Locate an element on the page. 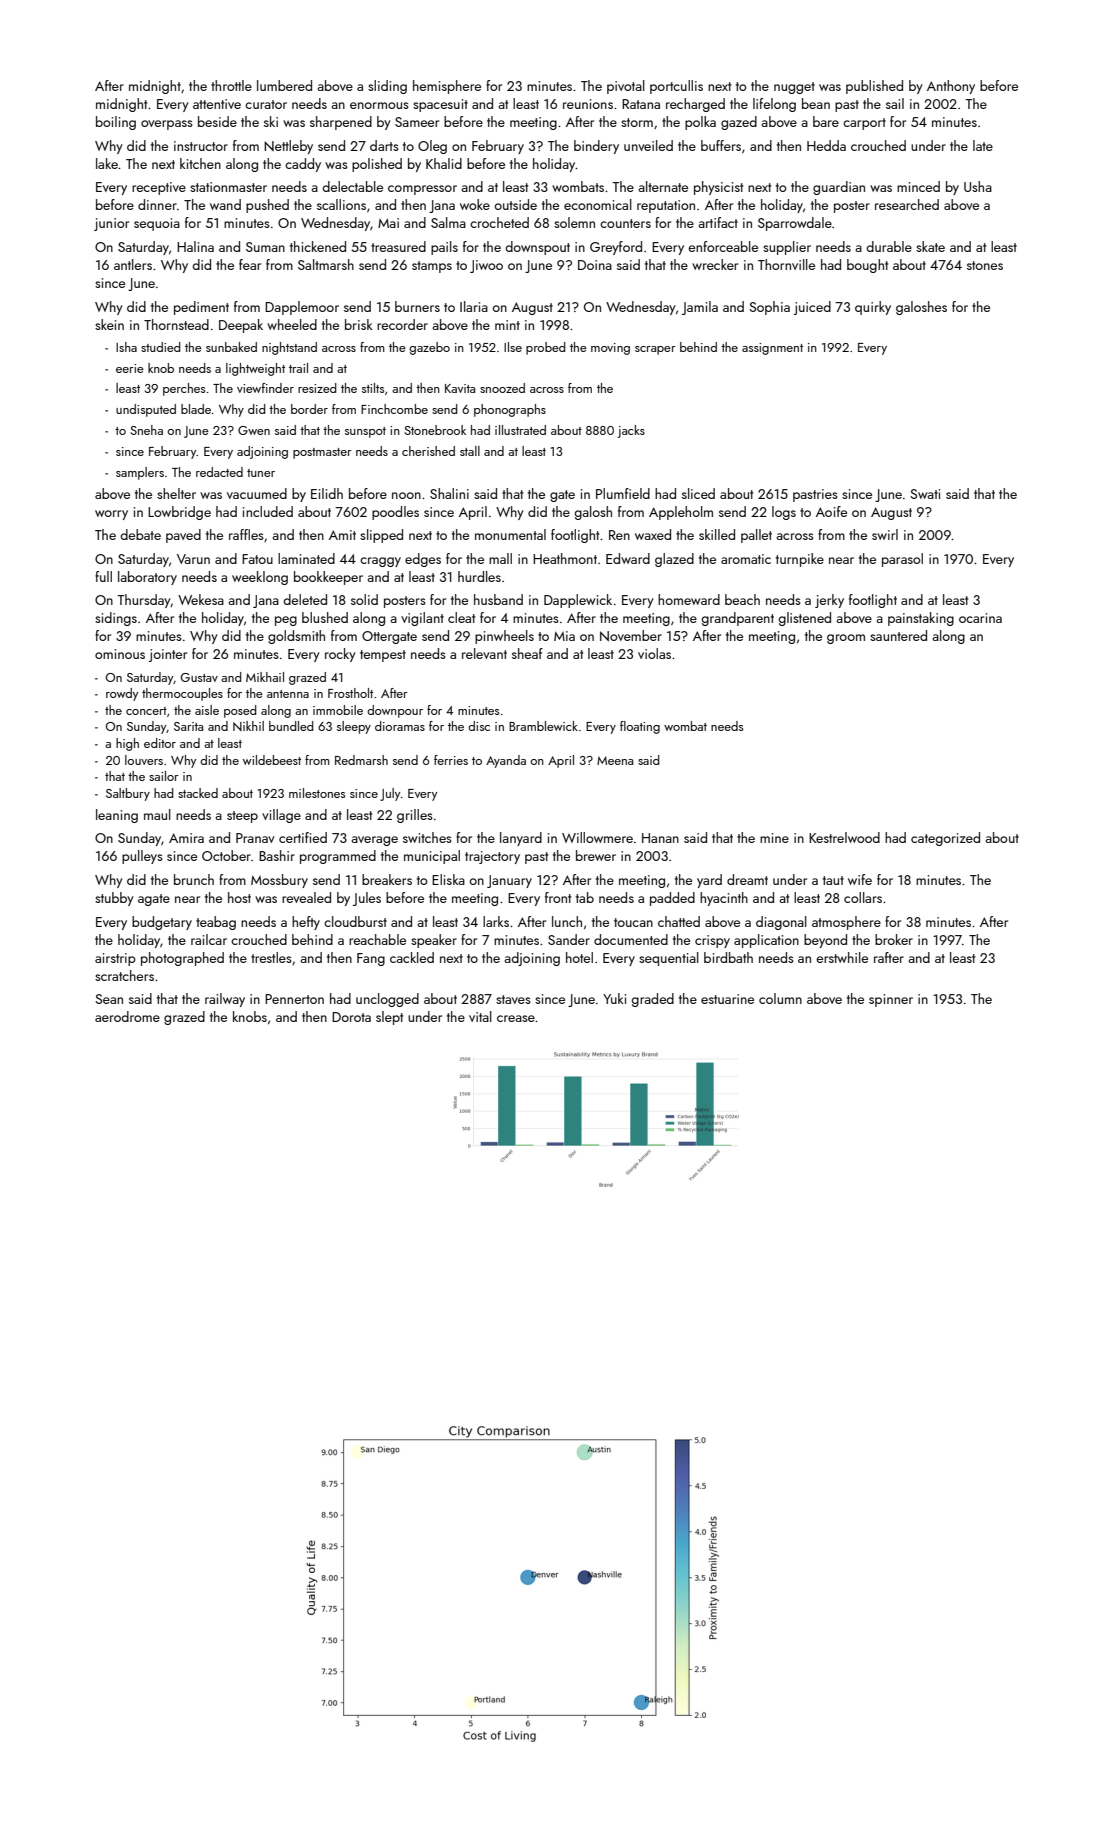 The image size is (1114, 1835). logs is located at coordinates (784, 513).
